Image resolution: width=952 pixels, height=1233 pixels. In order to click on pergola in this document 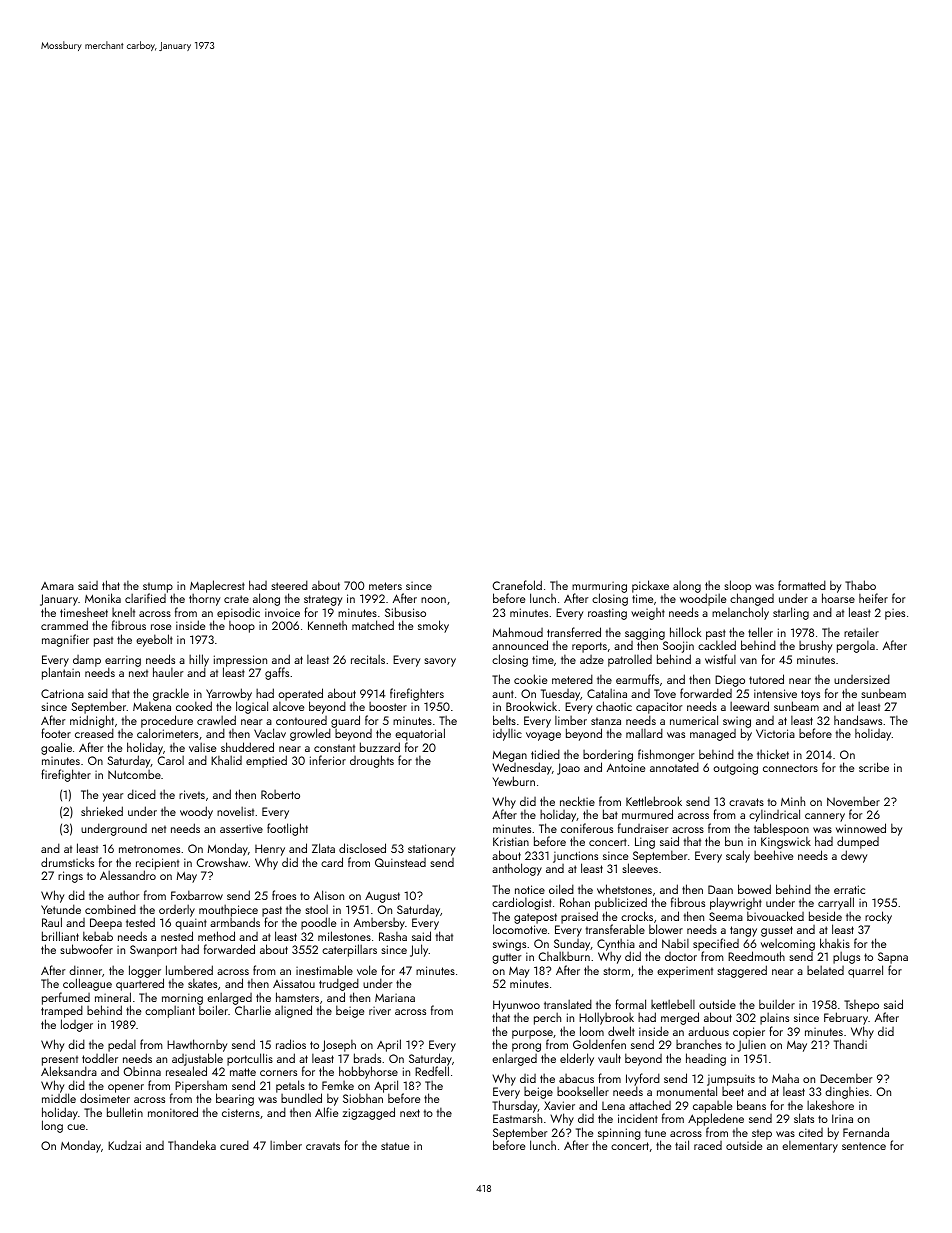, I will do `click(856, 647)`.
